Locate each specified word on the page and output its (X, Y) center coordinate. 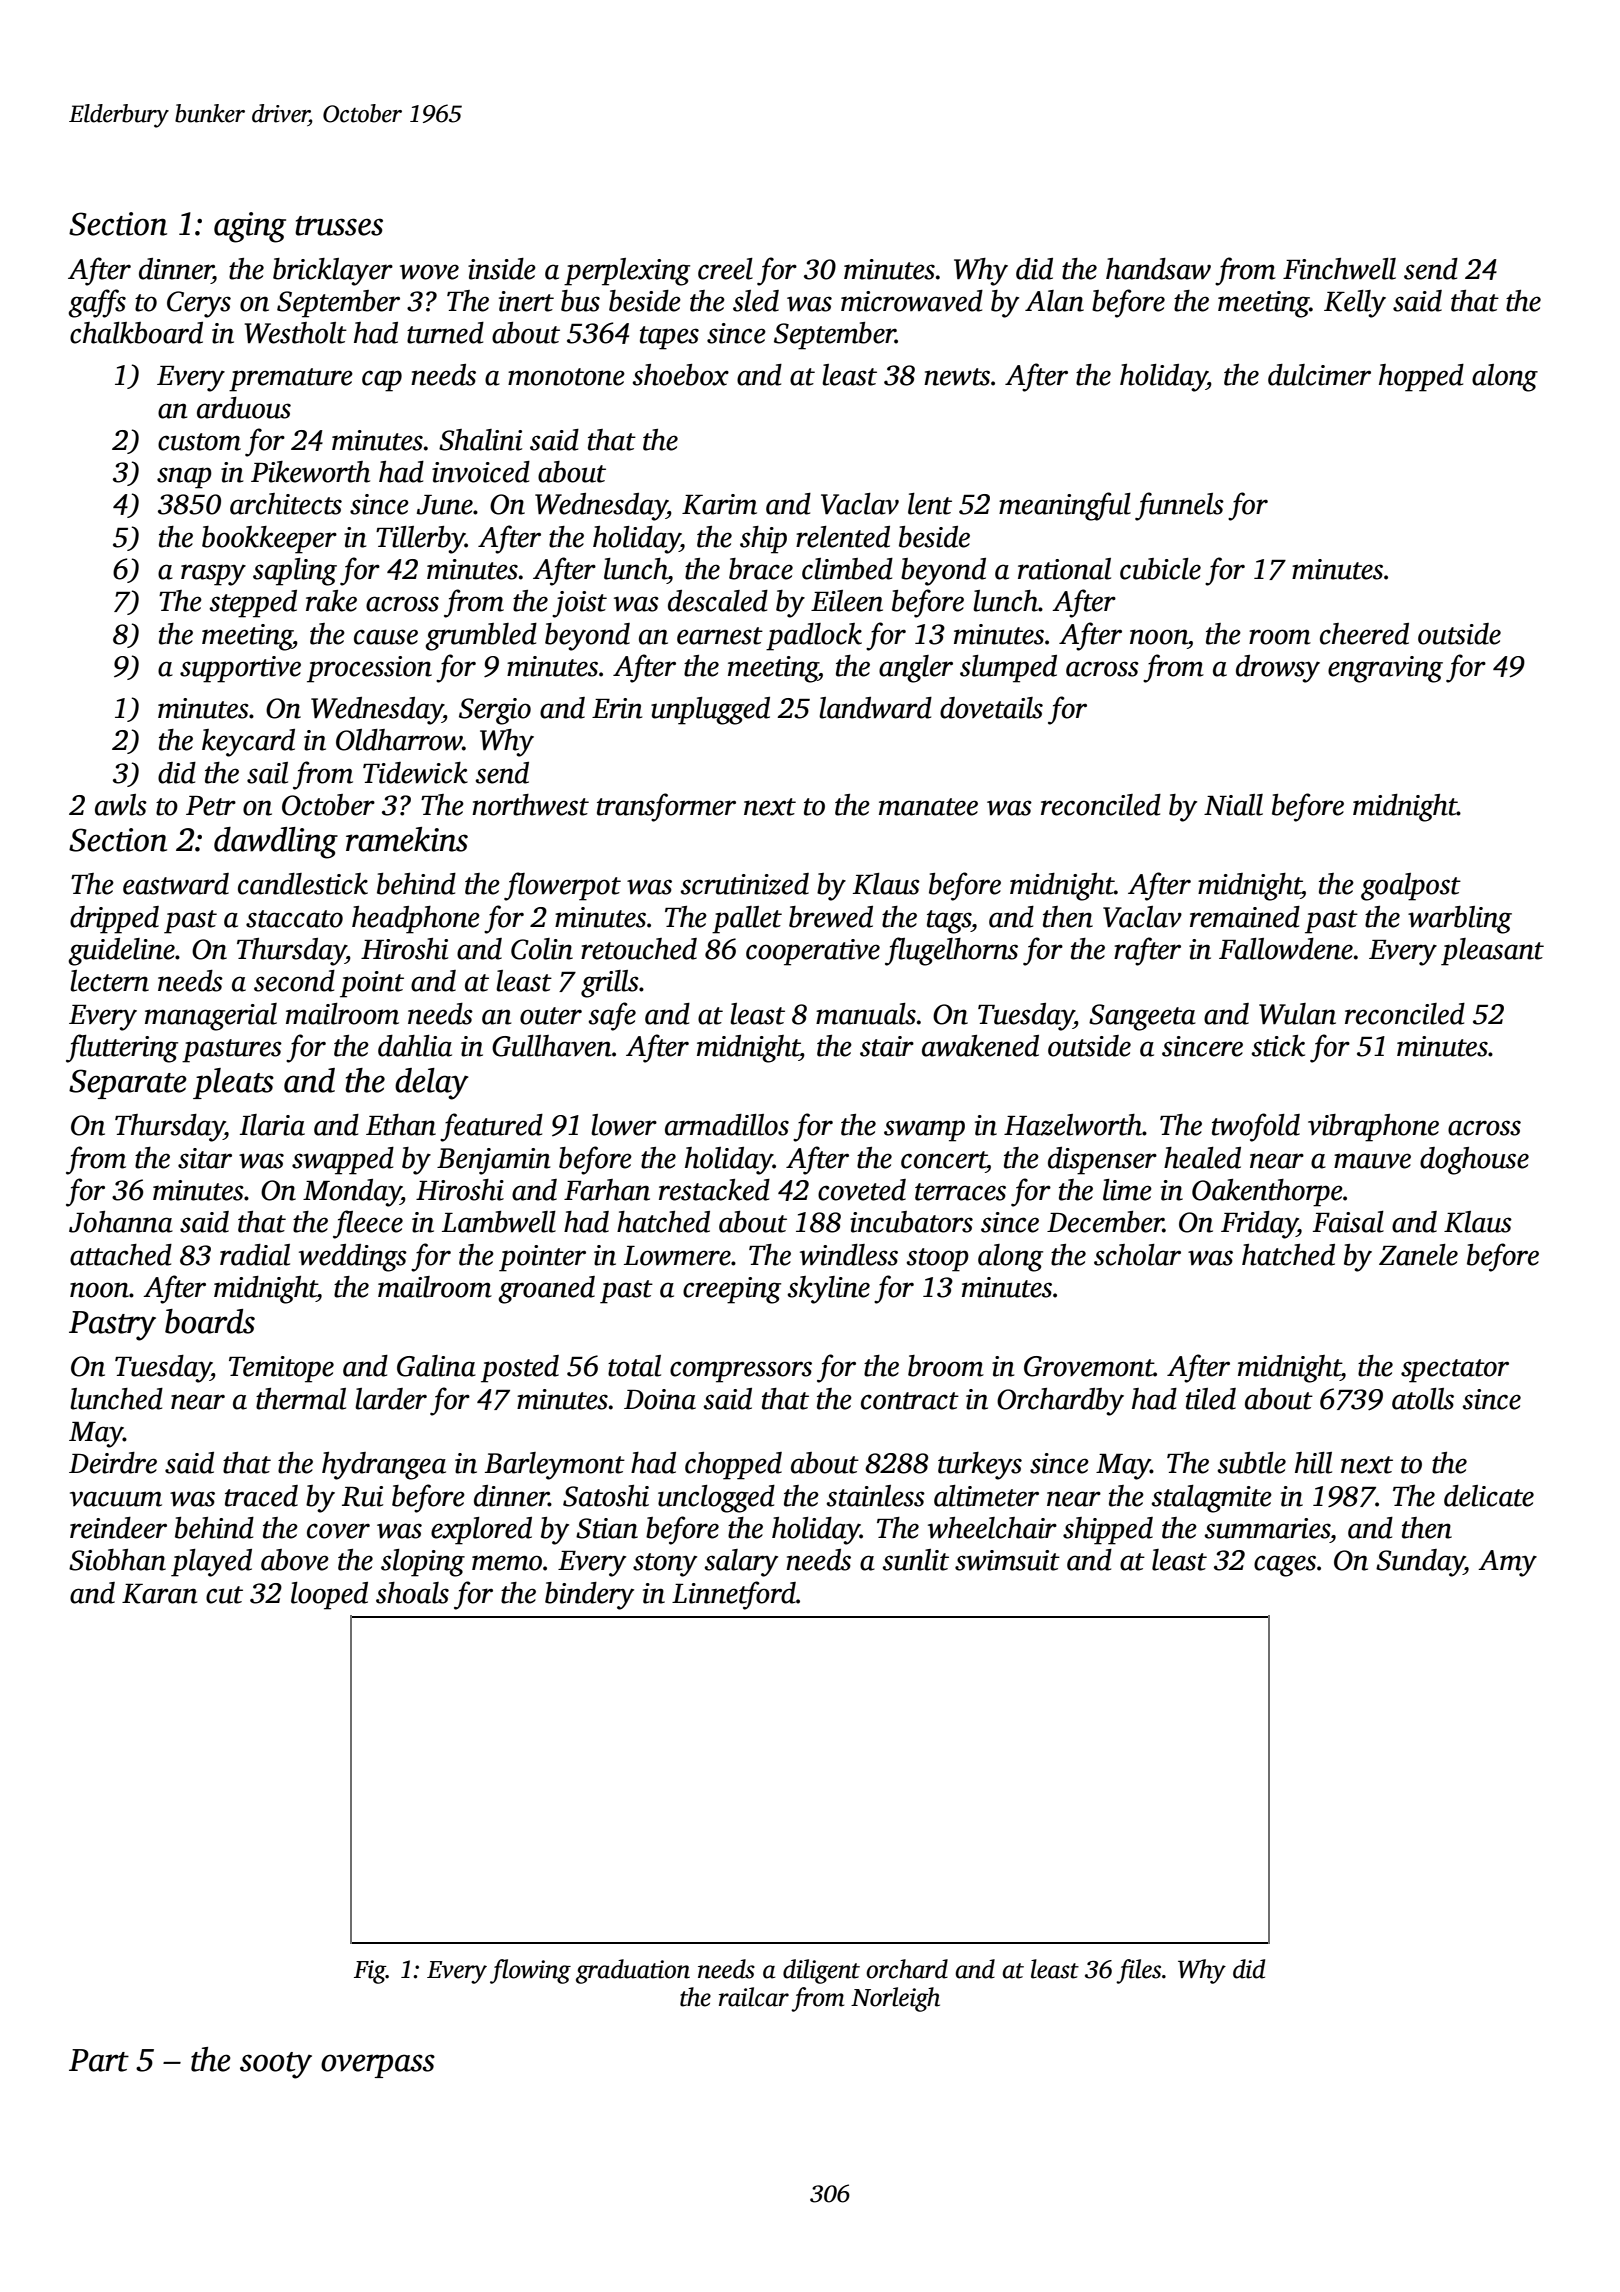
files (1138, 1971)
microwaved (912, 301)
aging (250, 227)
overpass (378, 2066)
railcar (754, 1997)
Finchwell (1339, 269)
